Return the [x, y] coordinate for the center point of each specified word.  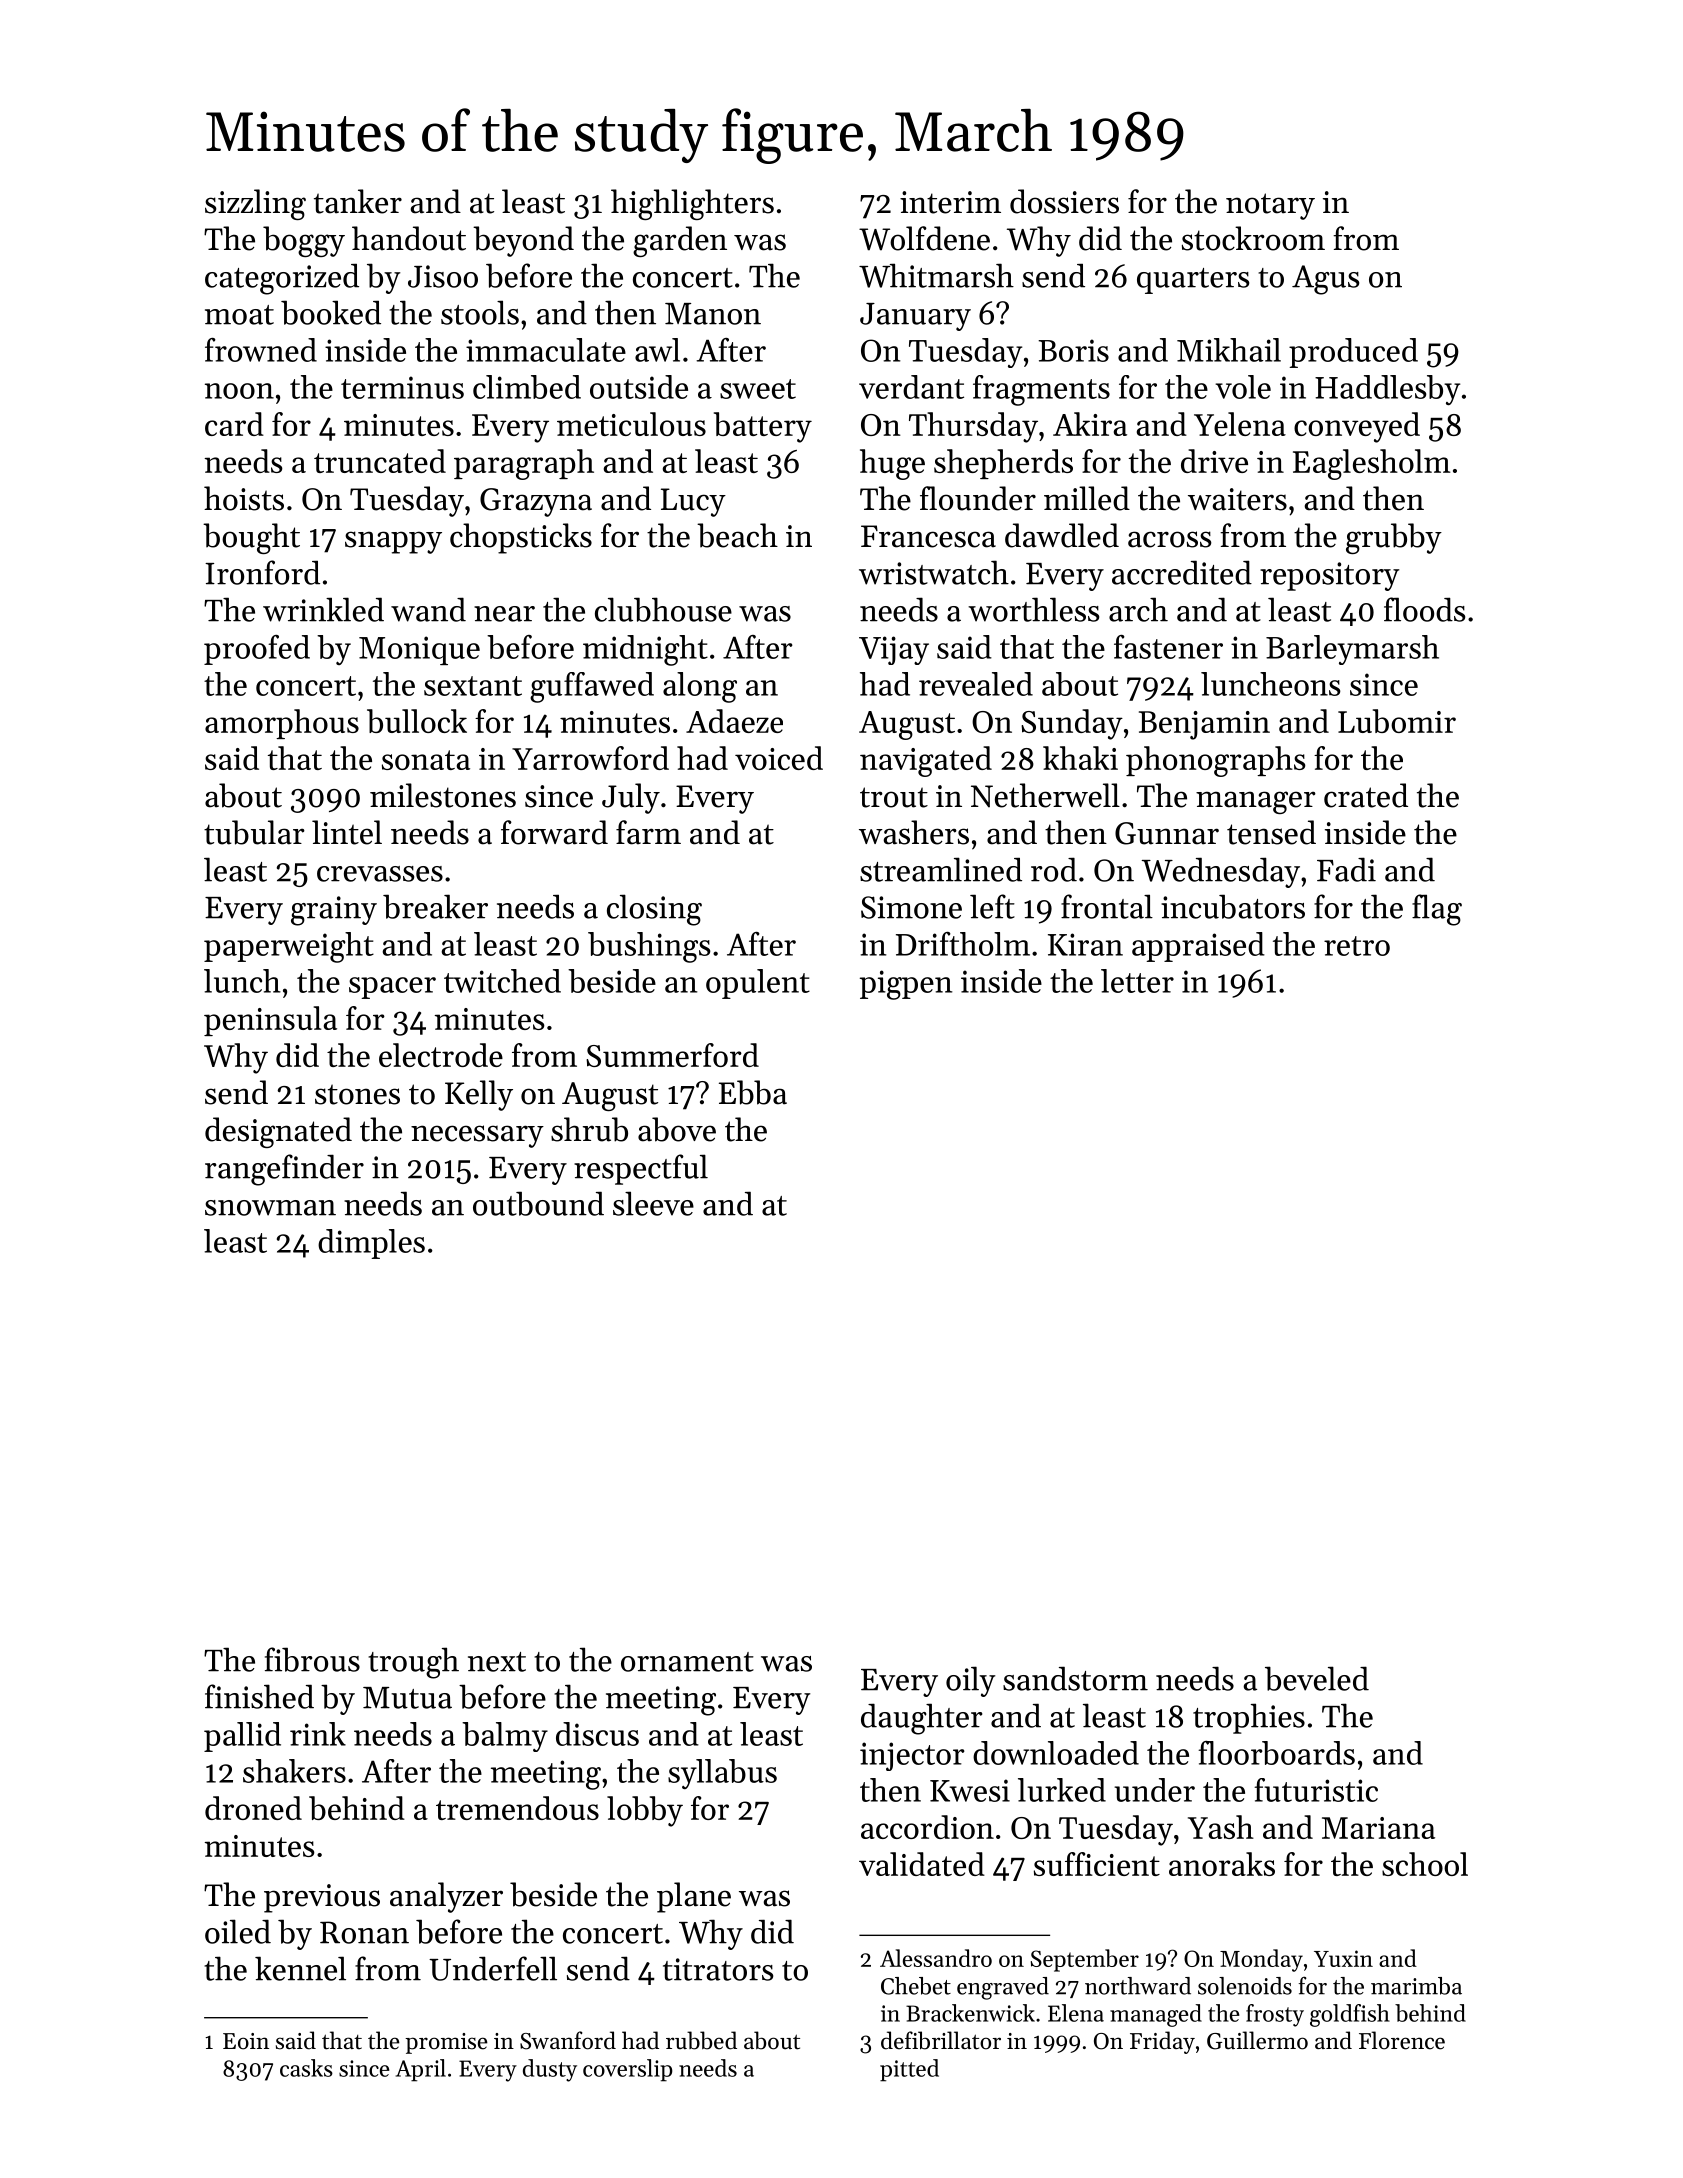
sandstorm [1075, 1678]
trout [894, 797]
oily [970, 1681]
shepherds [1003, 464]
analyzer [446, 1897]
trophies [1249, 1718]
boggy [304, 241]
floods [1424, 609]
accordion [927, 1827]
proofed [257, 650]
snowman [270, 1208]
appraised [1198, 947]
